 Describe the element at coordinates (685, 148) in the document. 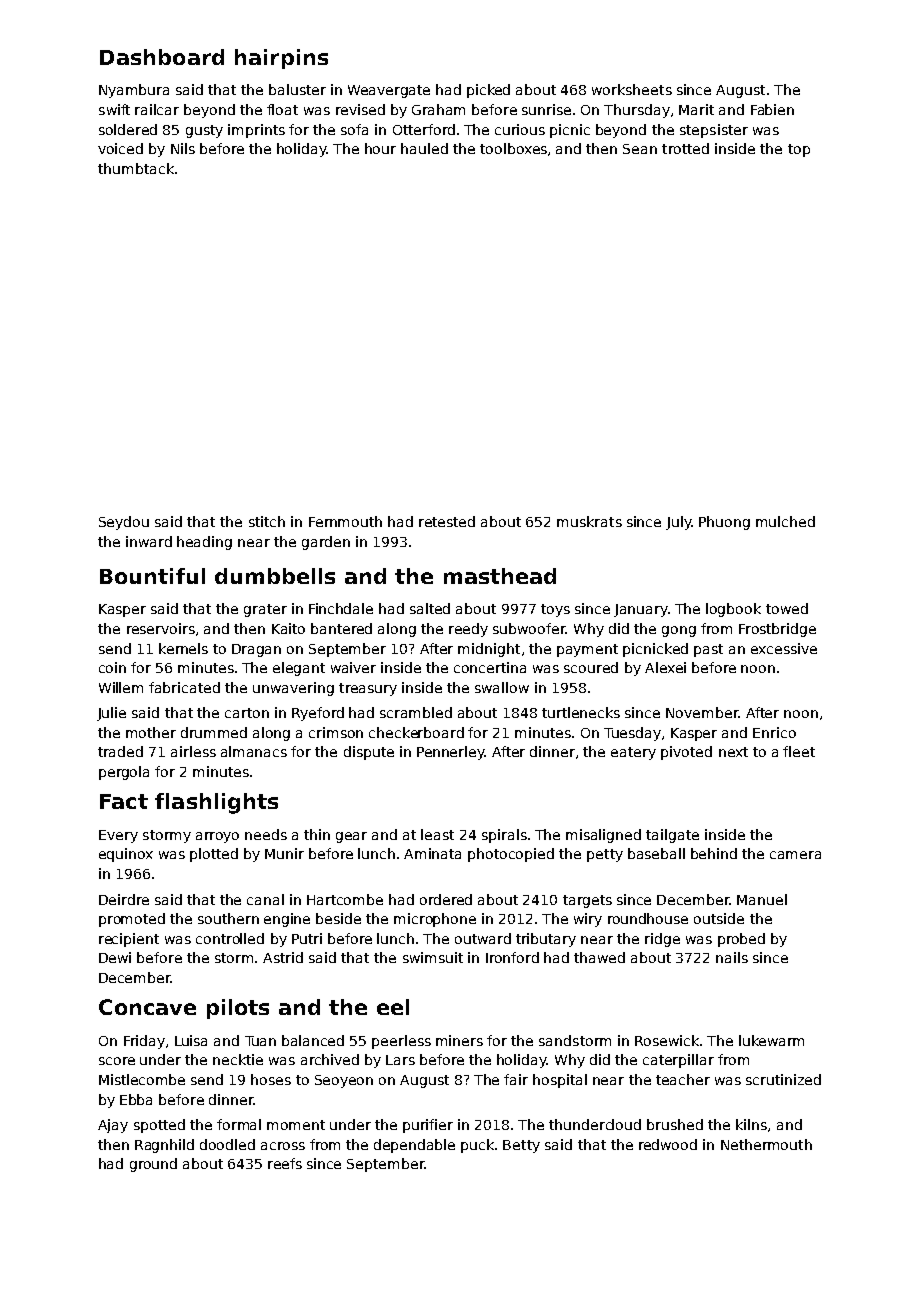

I see `trotted` at that location.
